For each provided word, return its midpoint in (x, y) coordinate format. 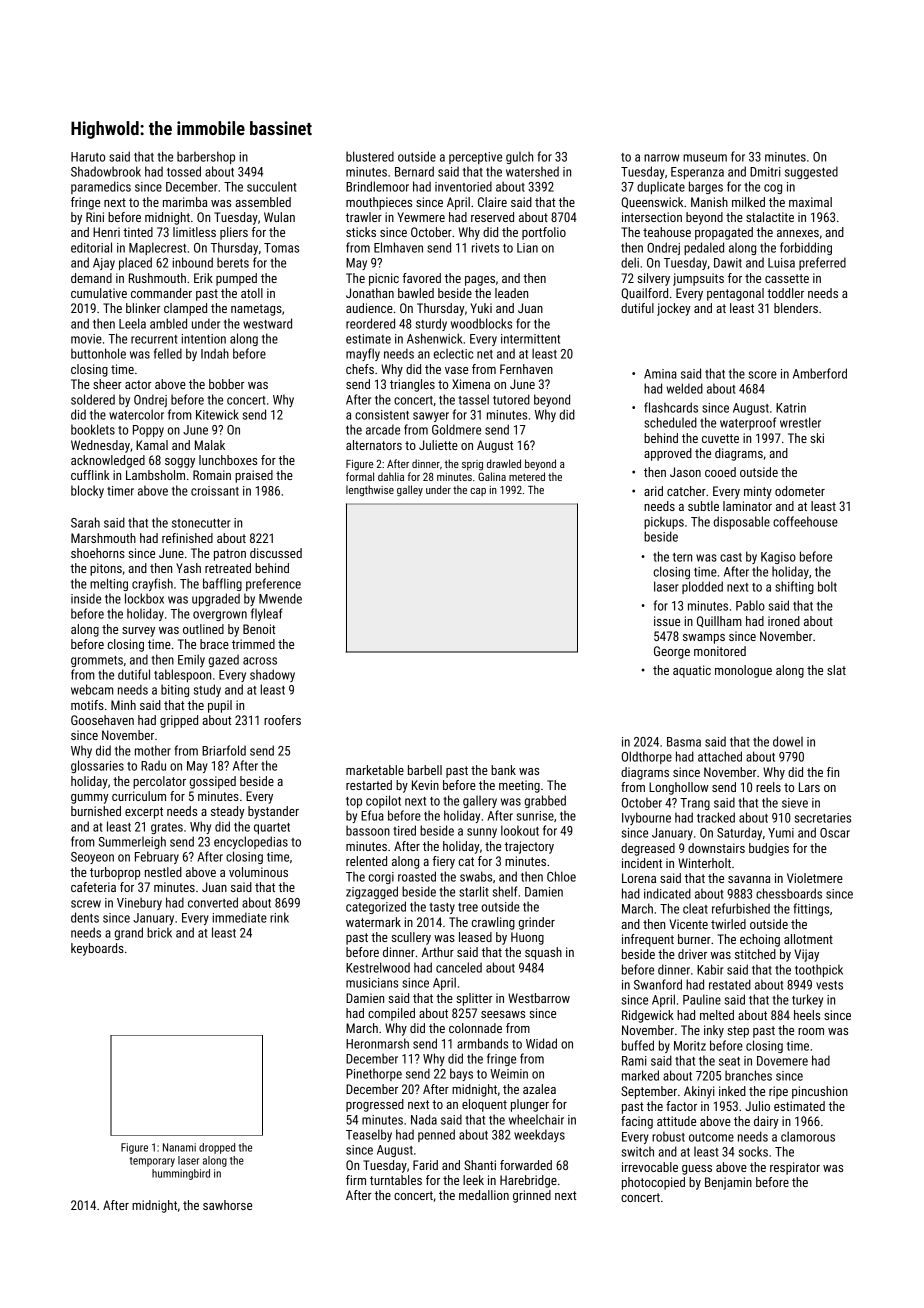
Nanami (179, 1147)
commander (161, 293)
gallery (480, 802)
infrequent (648, 940)
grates (167, 828)
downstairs (716, 848)
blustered (370, 156)
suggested (811, 172)
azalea (539, 1089)
